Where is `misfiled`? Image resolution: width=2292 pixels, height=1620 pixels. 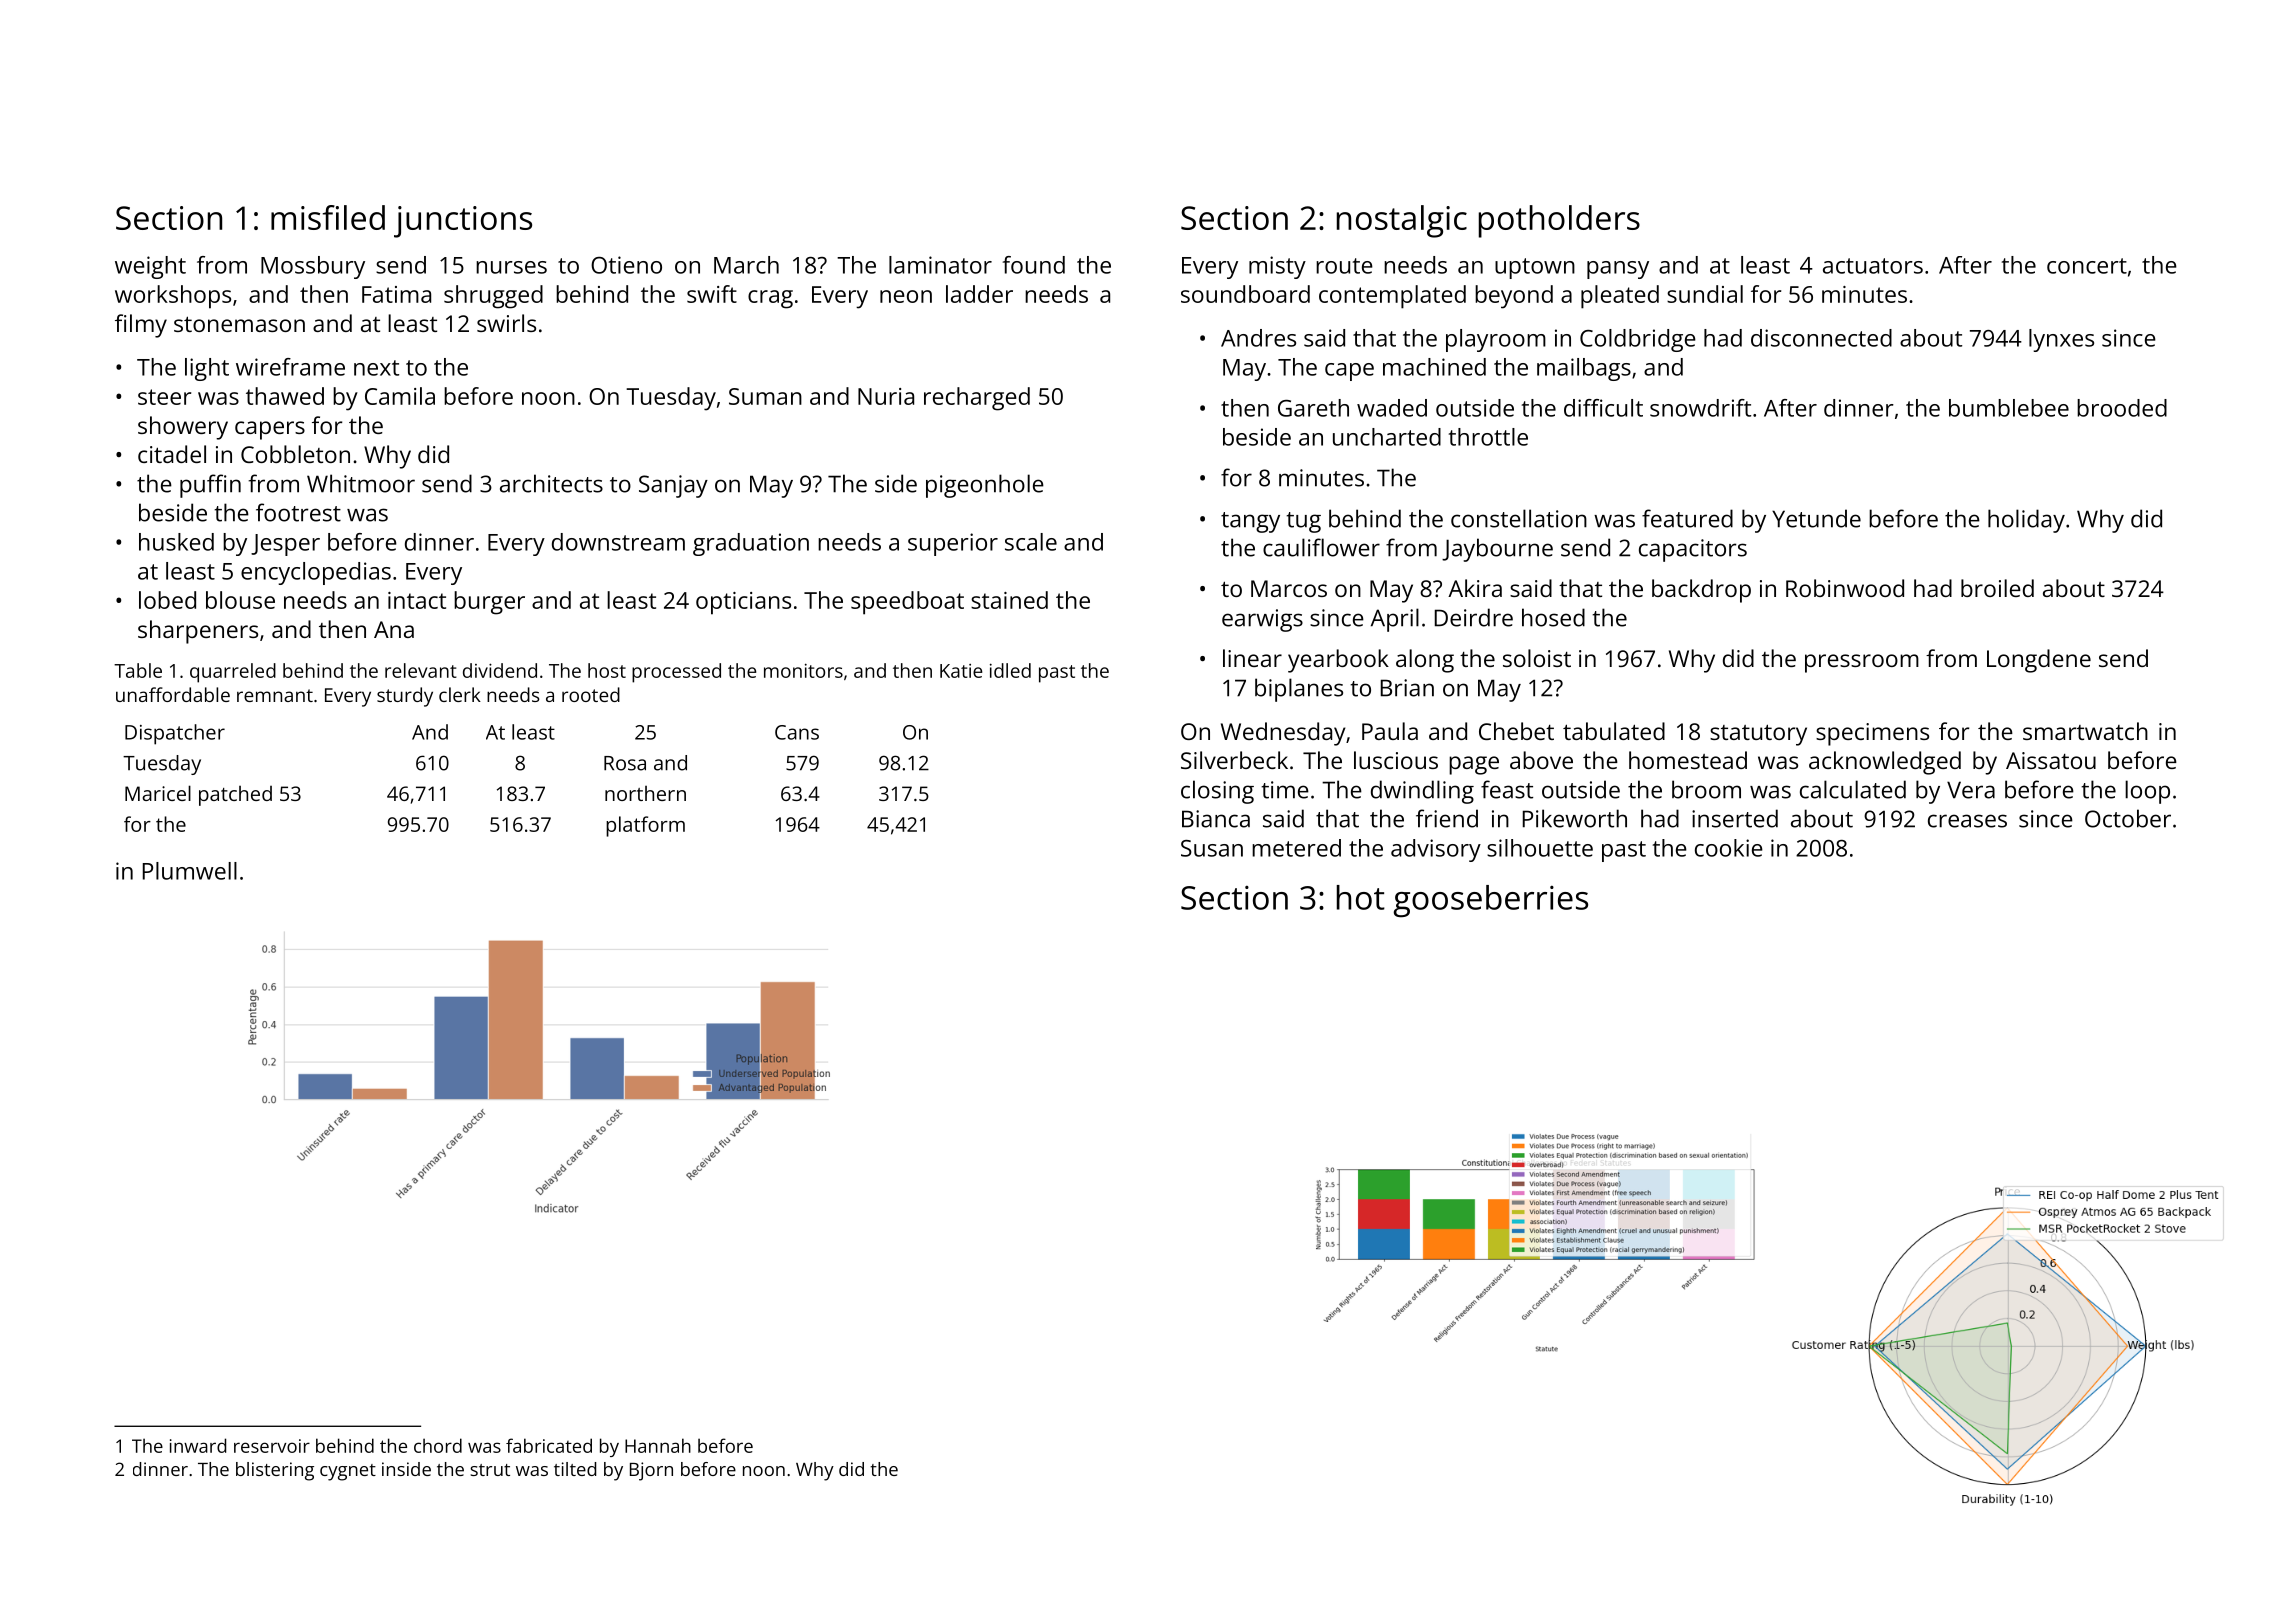 misfiled is located at coordinates (328, 217).
